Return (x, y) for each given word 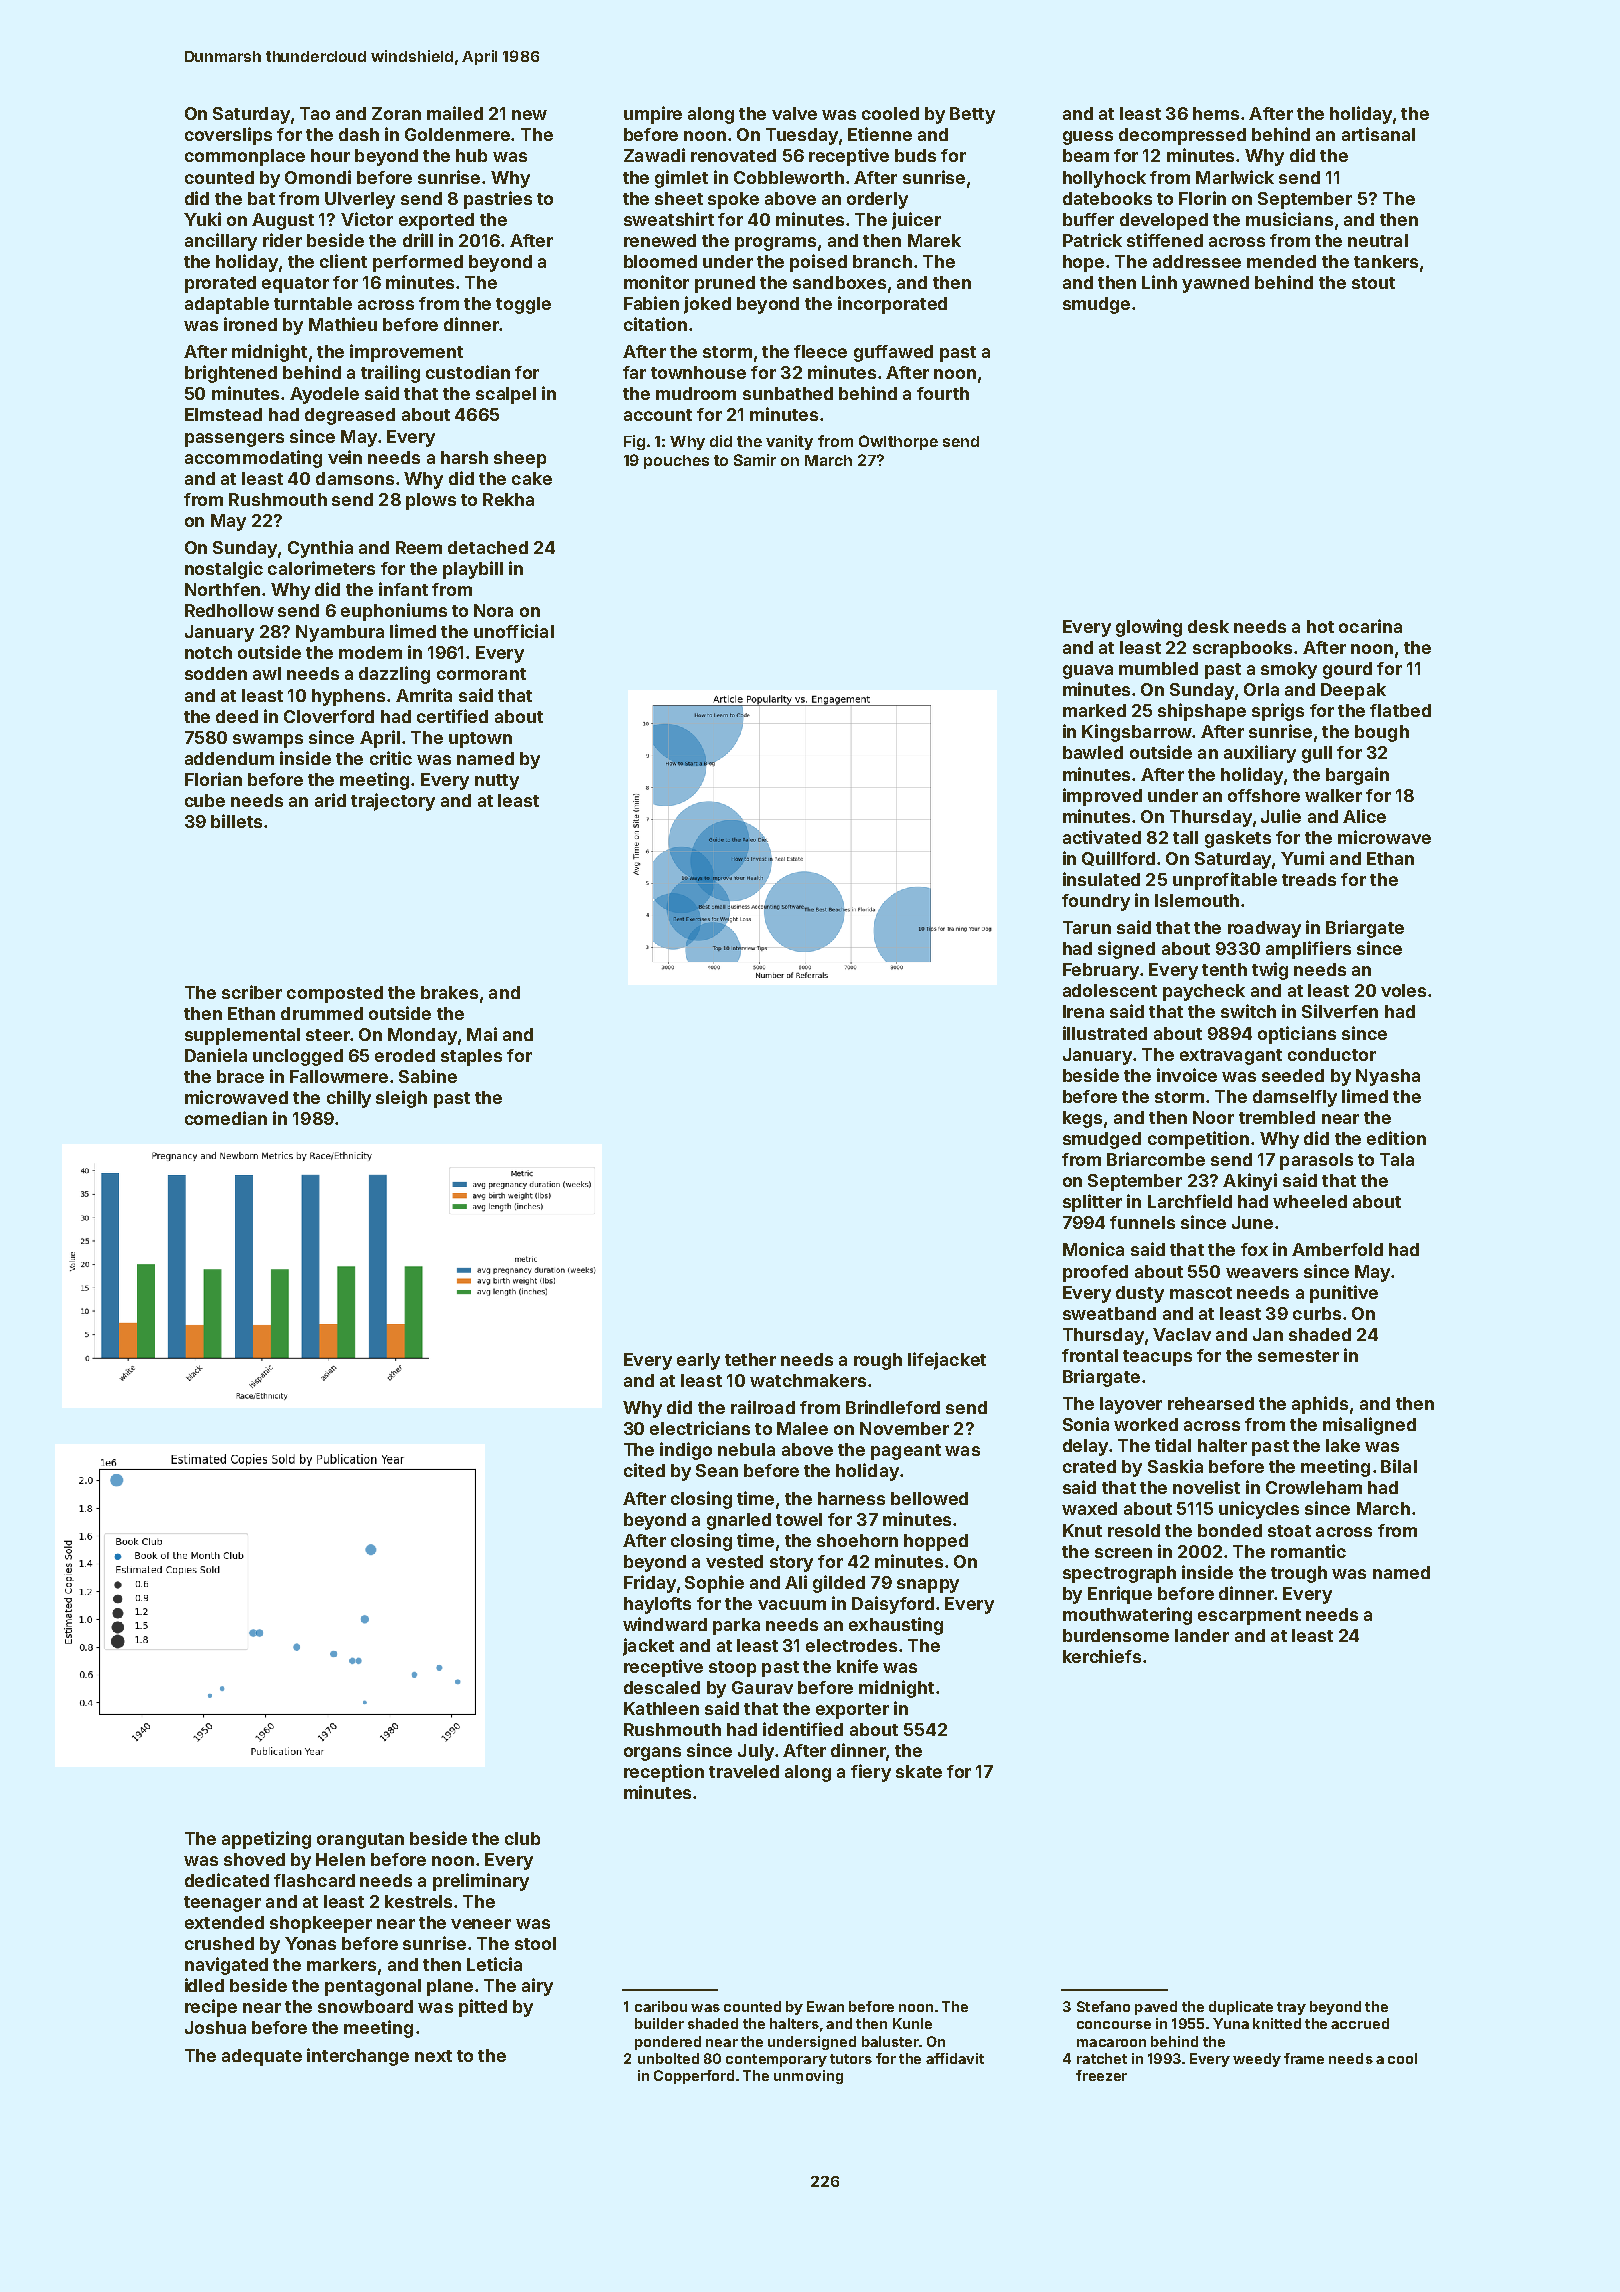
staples (471, 1057)
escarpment (1249, 1617)
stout (1373, 283)
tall (1185, 837)
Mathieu (343, 324)
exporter (852, 1711)
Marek (934, 240)
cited (644, 1470)
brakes (449, 992)
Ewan (825, 2006)
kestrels (418, 1901)
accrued (1360, 2023)
